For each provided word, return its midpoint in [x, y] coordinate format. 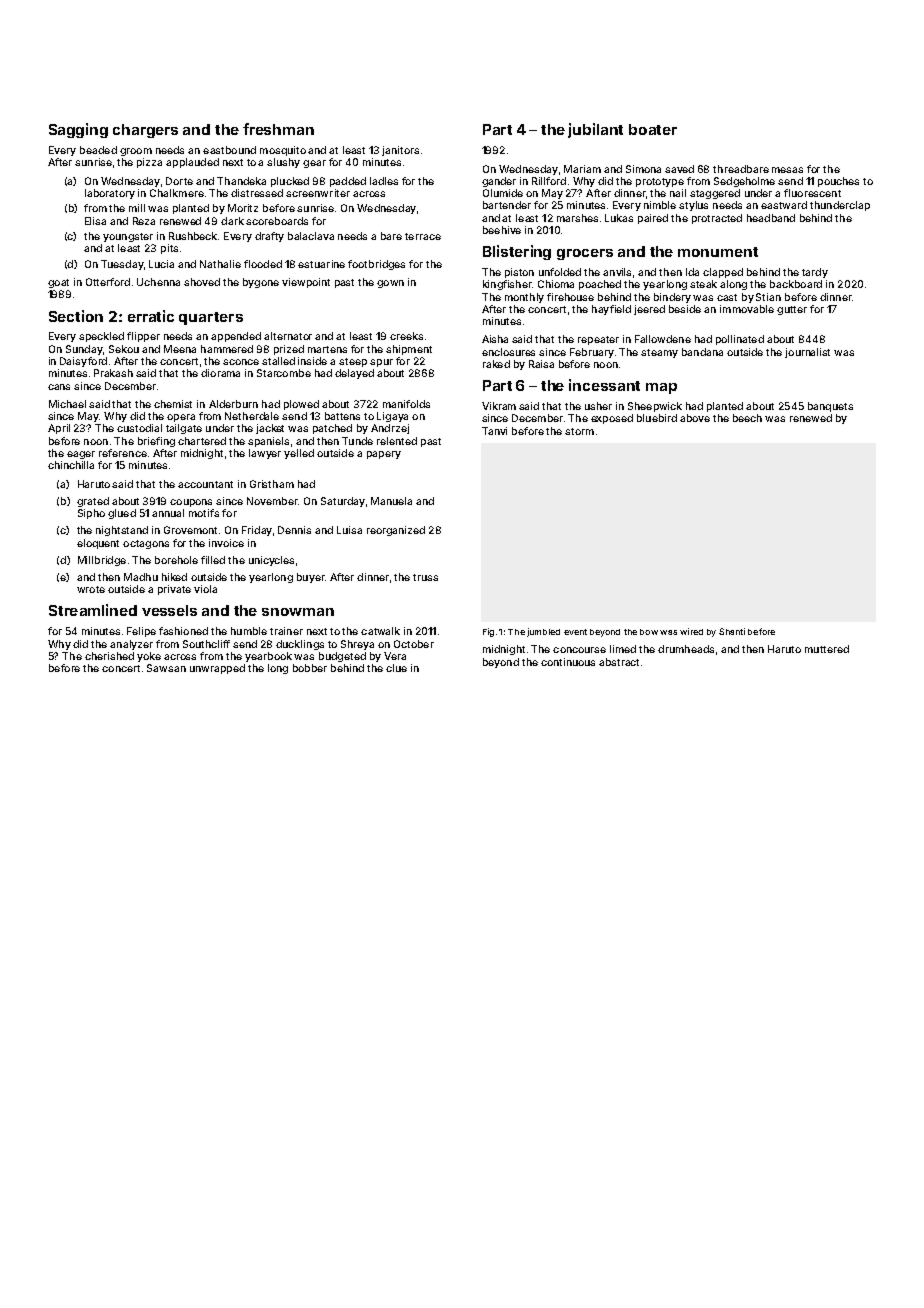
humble [249, 631]
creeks [406, 336]
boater [653, 129]
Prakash [113, 373]
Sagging [78, 130]
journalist [807, 353]
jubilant [595, 130]
